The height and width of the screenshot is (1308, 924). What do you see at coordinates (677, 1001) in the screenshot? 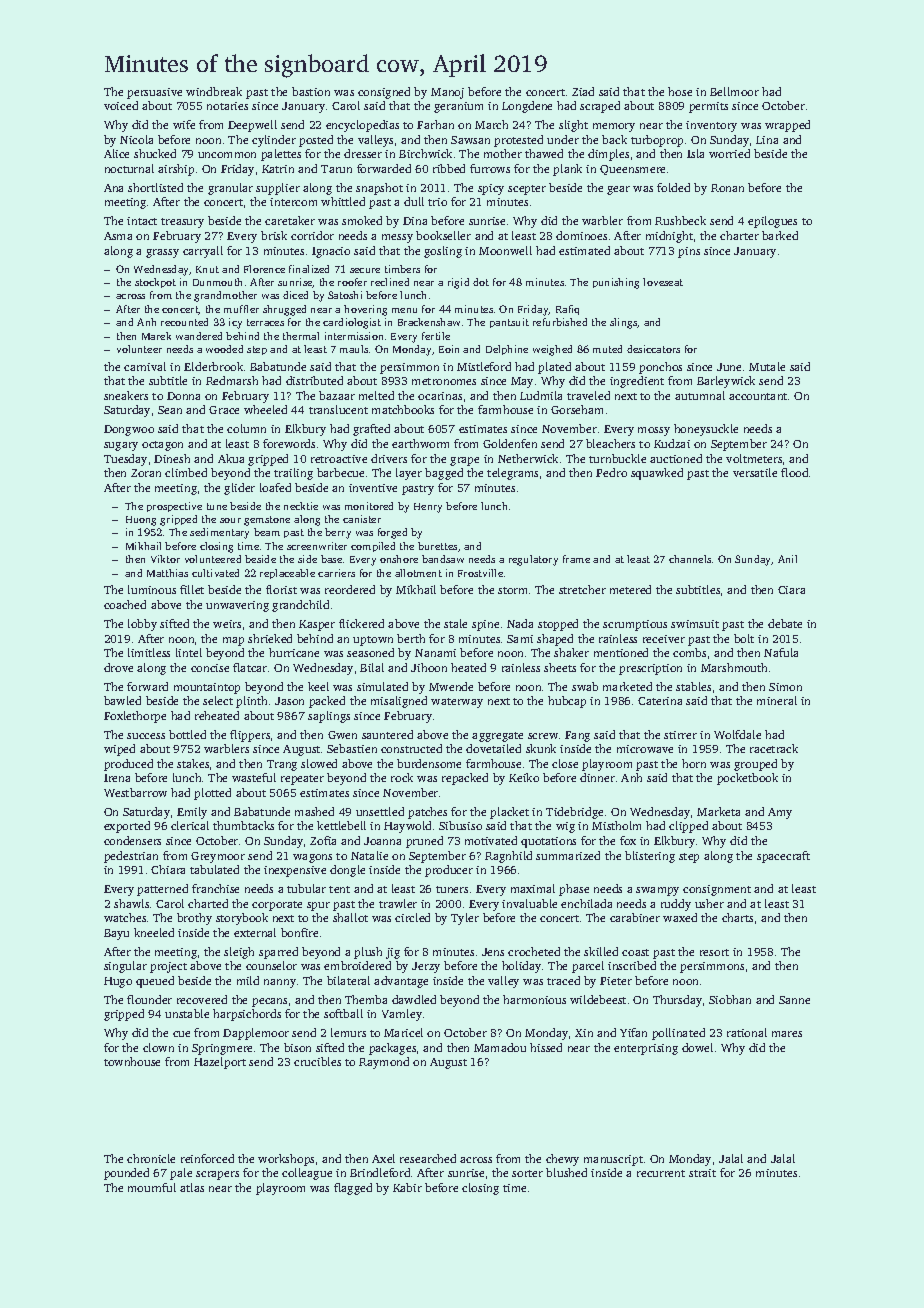
I see `Thursday` at bounding box center [677, 1001].
